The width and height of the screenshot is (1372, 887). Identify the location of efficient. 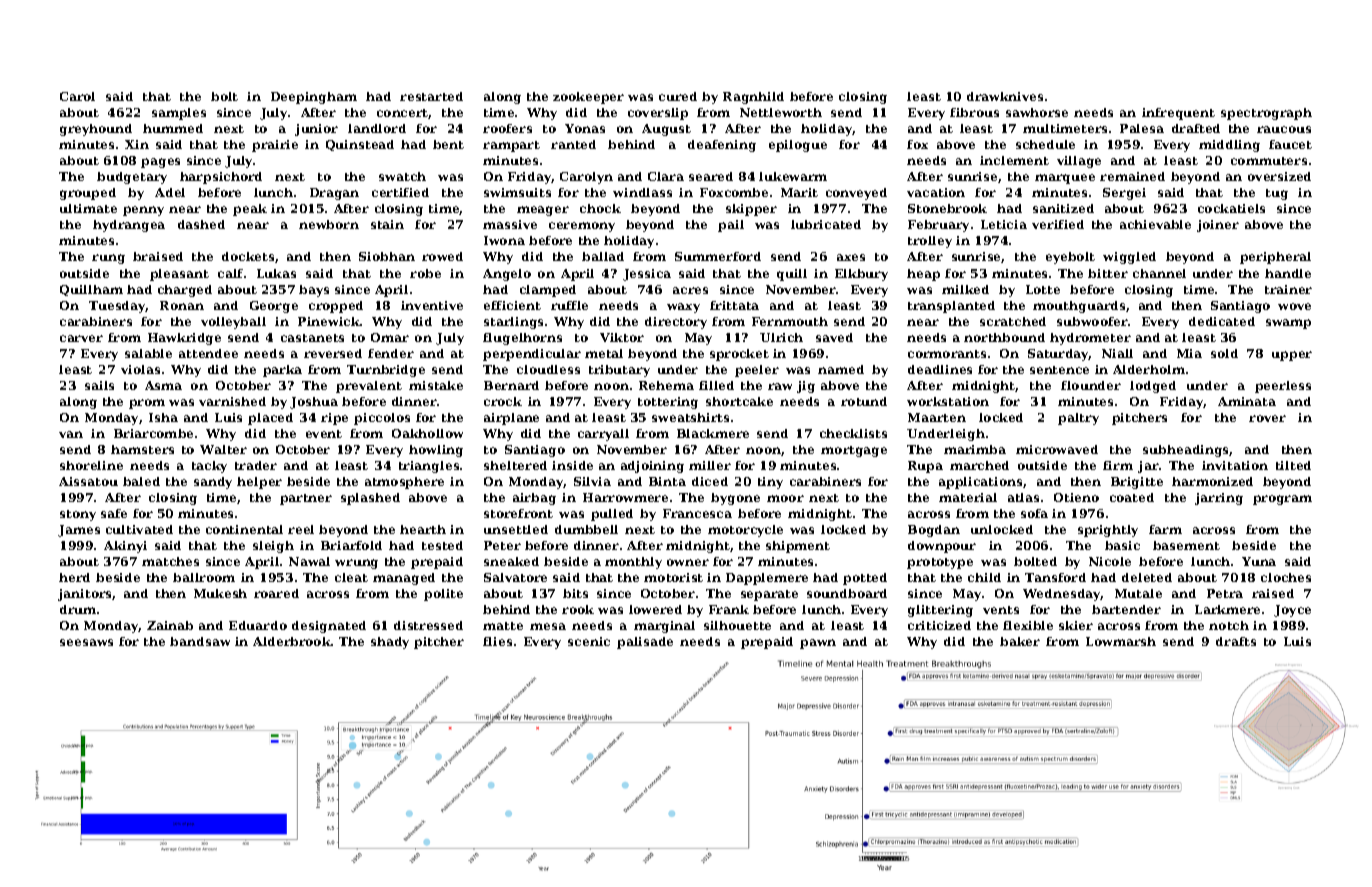
(512, 305).
